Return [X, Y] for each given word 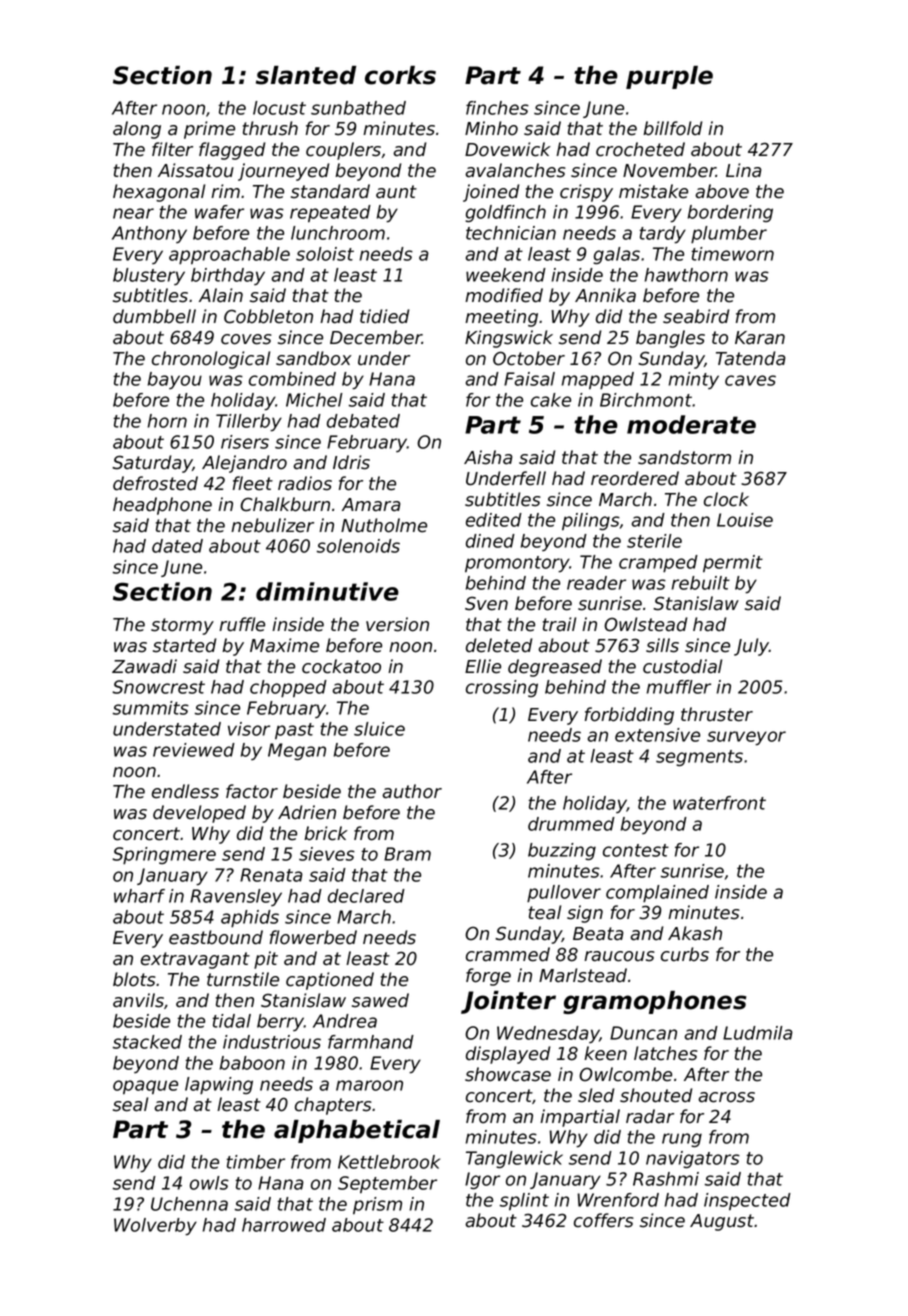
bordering [730, 213]
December [376, 337]
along [137, 130]
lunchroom [338, 233]
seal [130, 1104]
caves [750, 380]
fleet [253, 483]
